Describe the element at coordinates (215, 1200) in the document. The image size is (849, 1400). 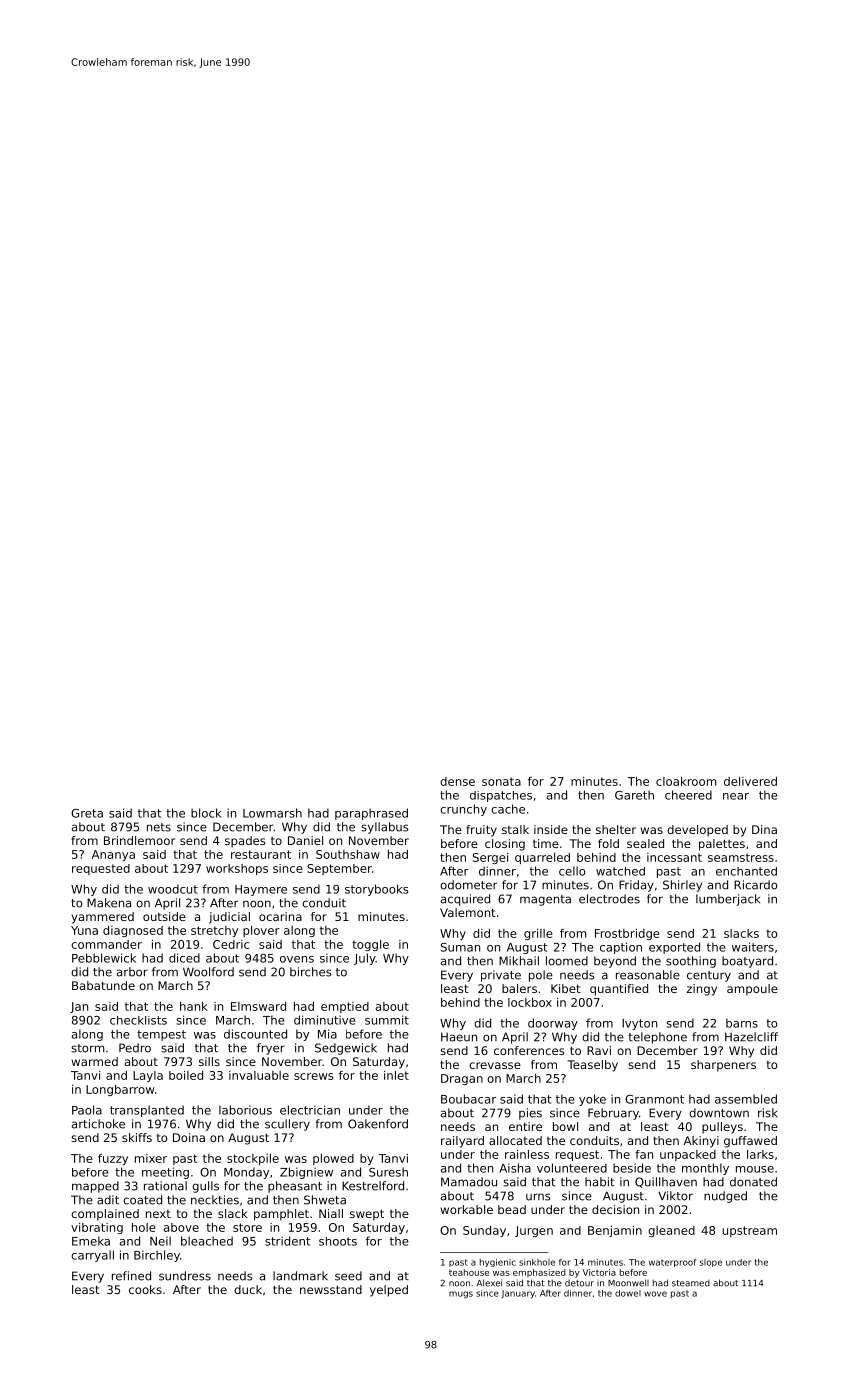
I see `neckties` at that location.
